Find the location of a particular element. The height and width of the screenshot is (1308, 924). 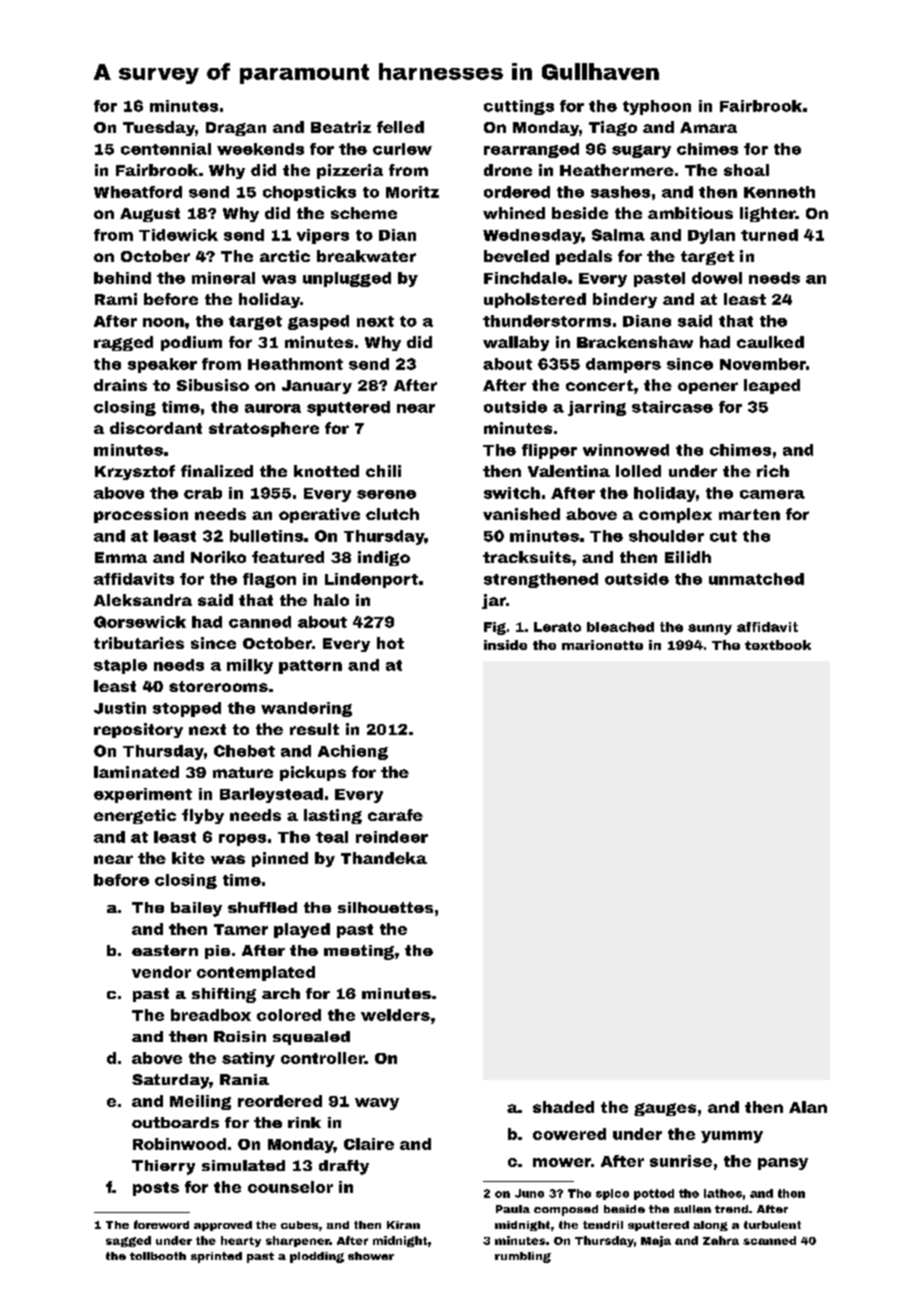

curlew is located at coordinates (402, 149).
